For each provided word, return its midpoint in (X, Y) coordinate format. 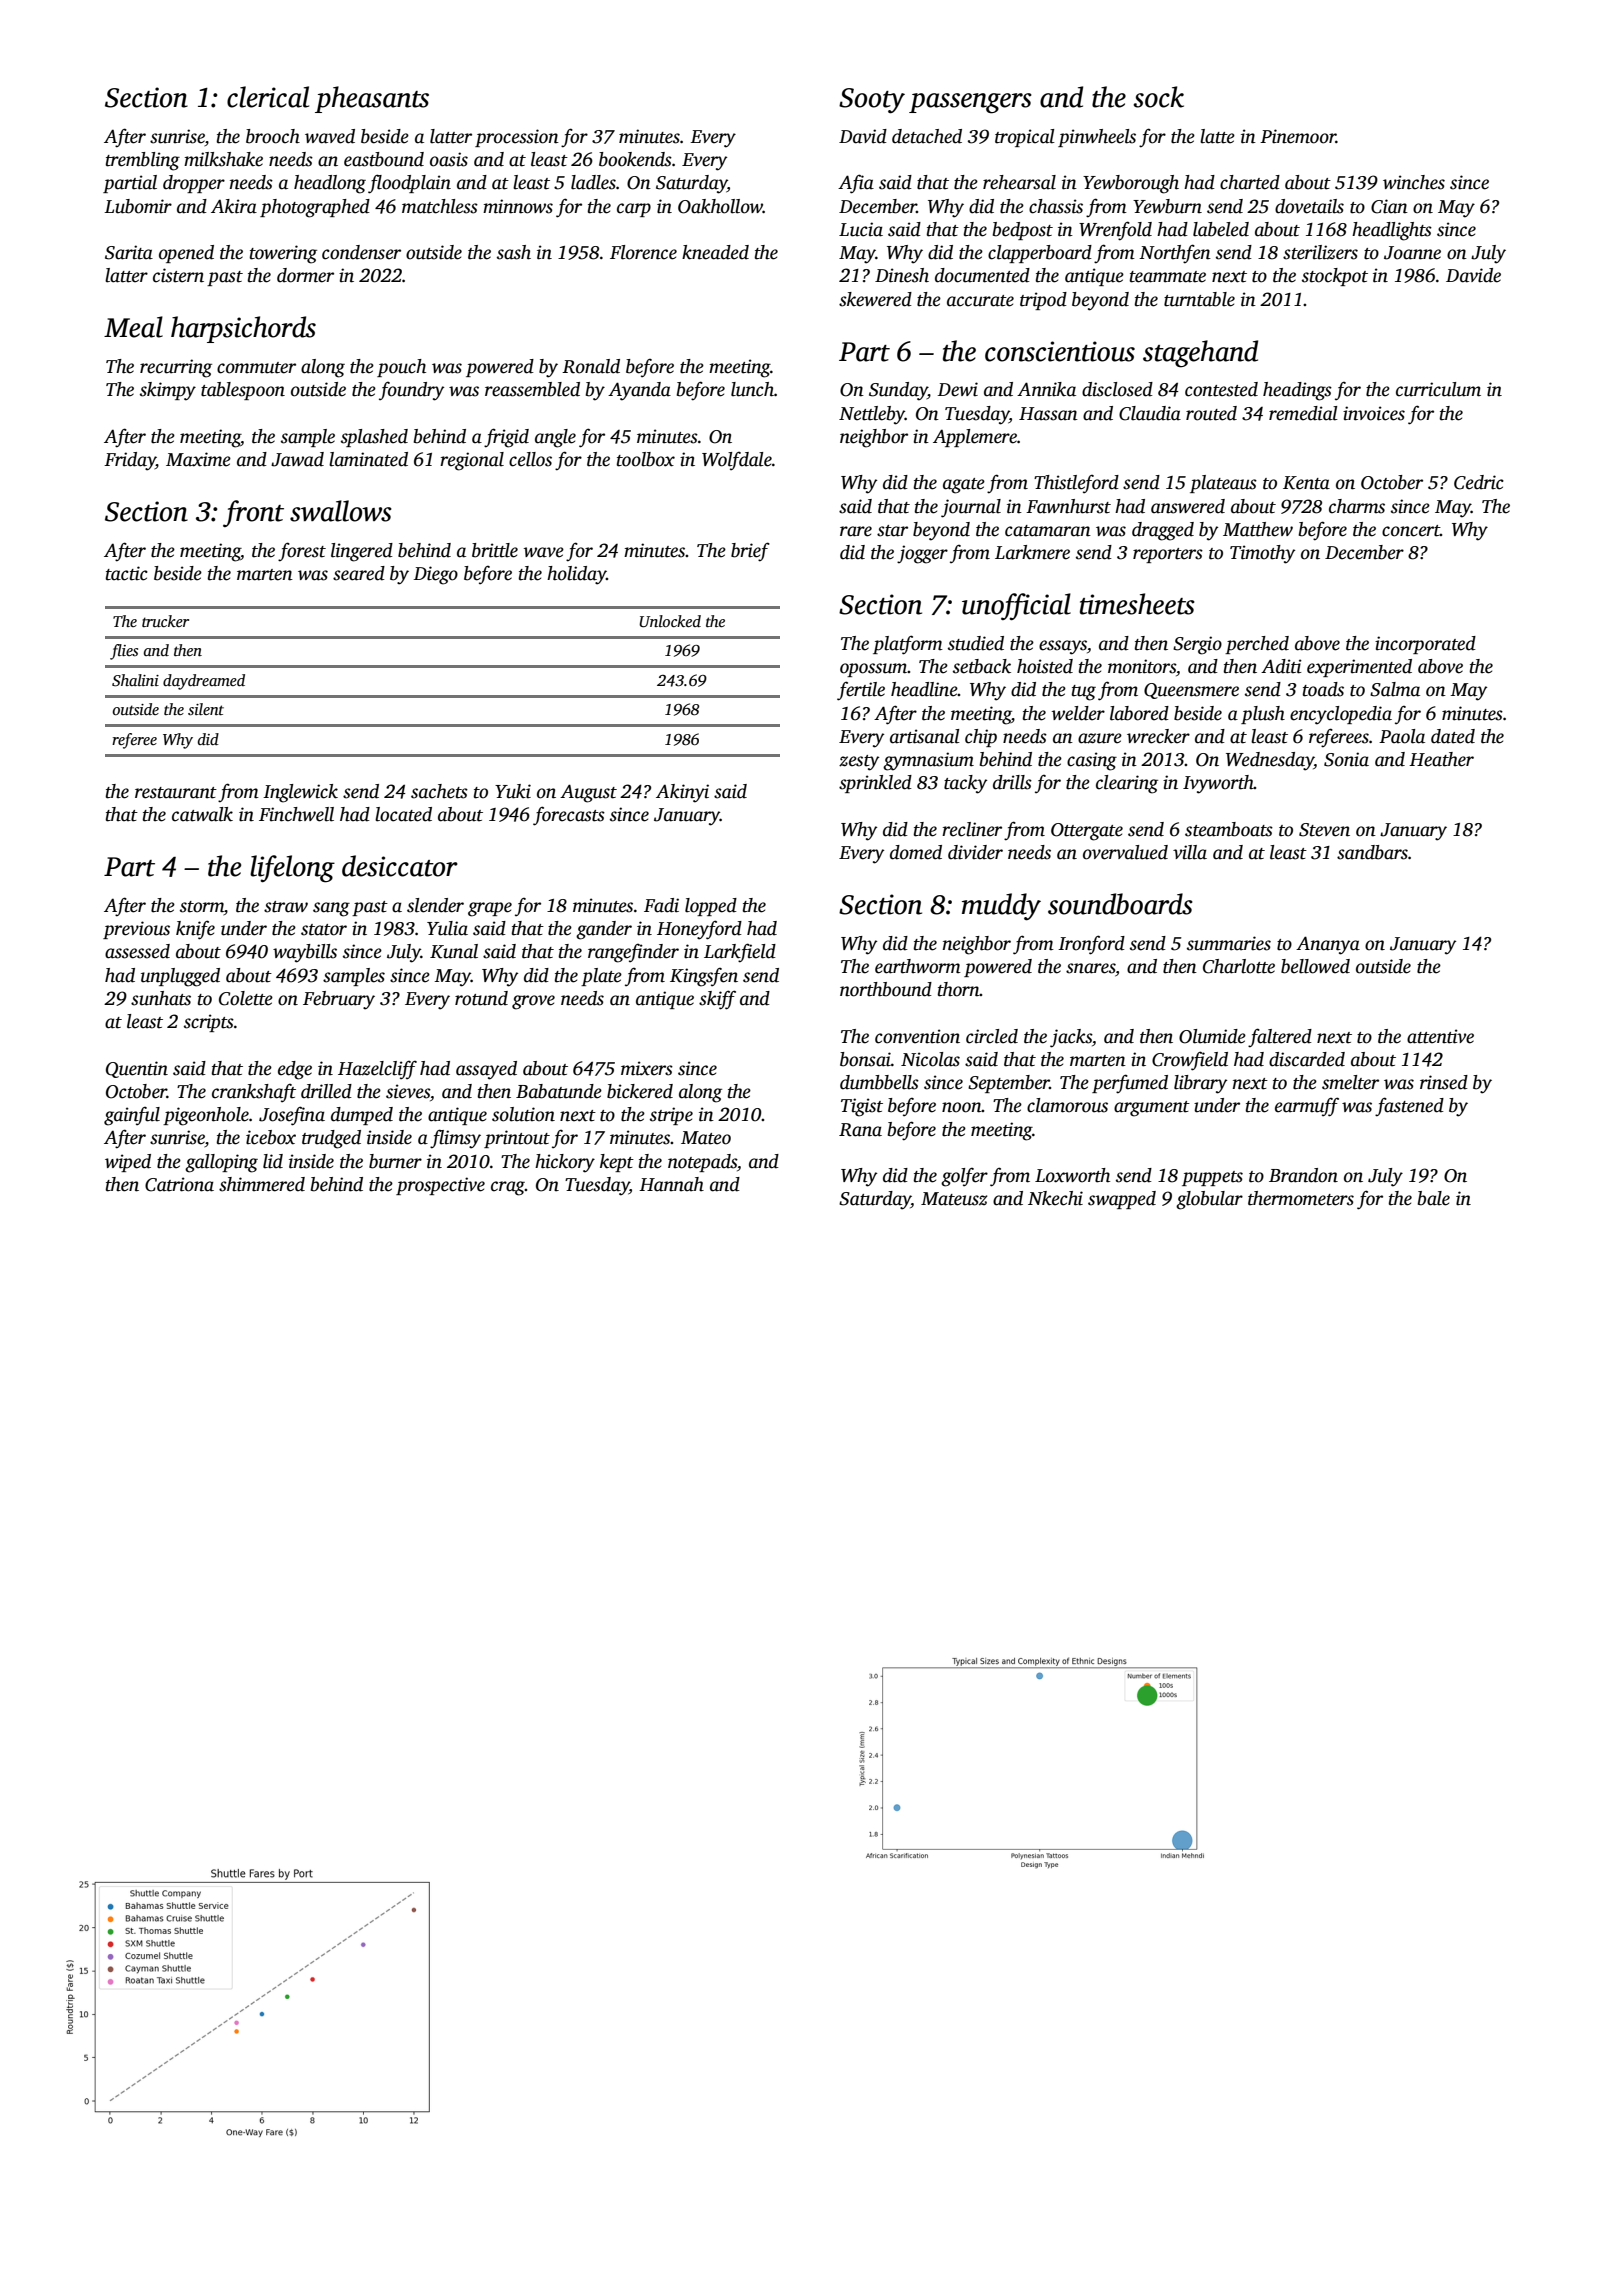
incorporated (1425, 645)
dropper (194, 184)
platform (908, 645)
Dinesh (902, 275)
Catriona (179, 1184)
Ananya (1328, 945)
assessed (137, 951)
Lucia (861, 229)
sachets (439, 791)
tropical (1025, 138)
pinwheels (1097, 138)
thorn (959, 989)
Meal (133, 327)
